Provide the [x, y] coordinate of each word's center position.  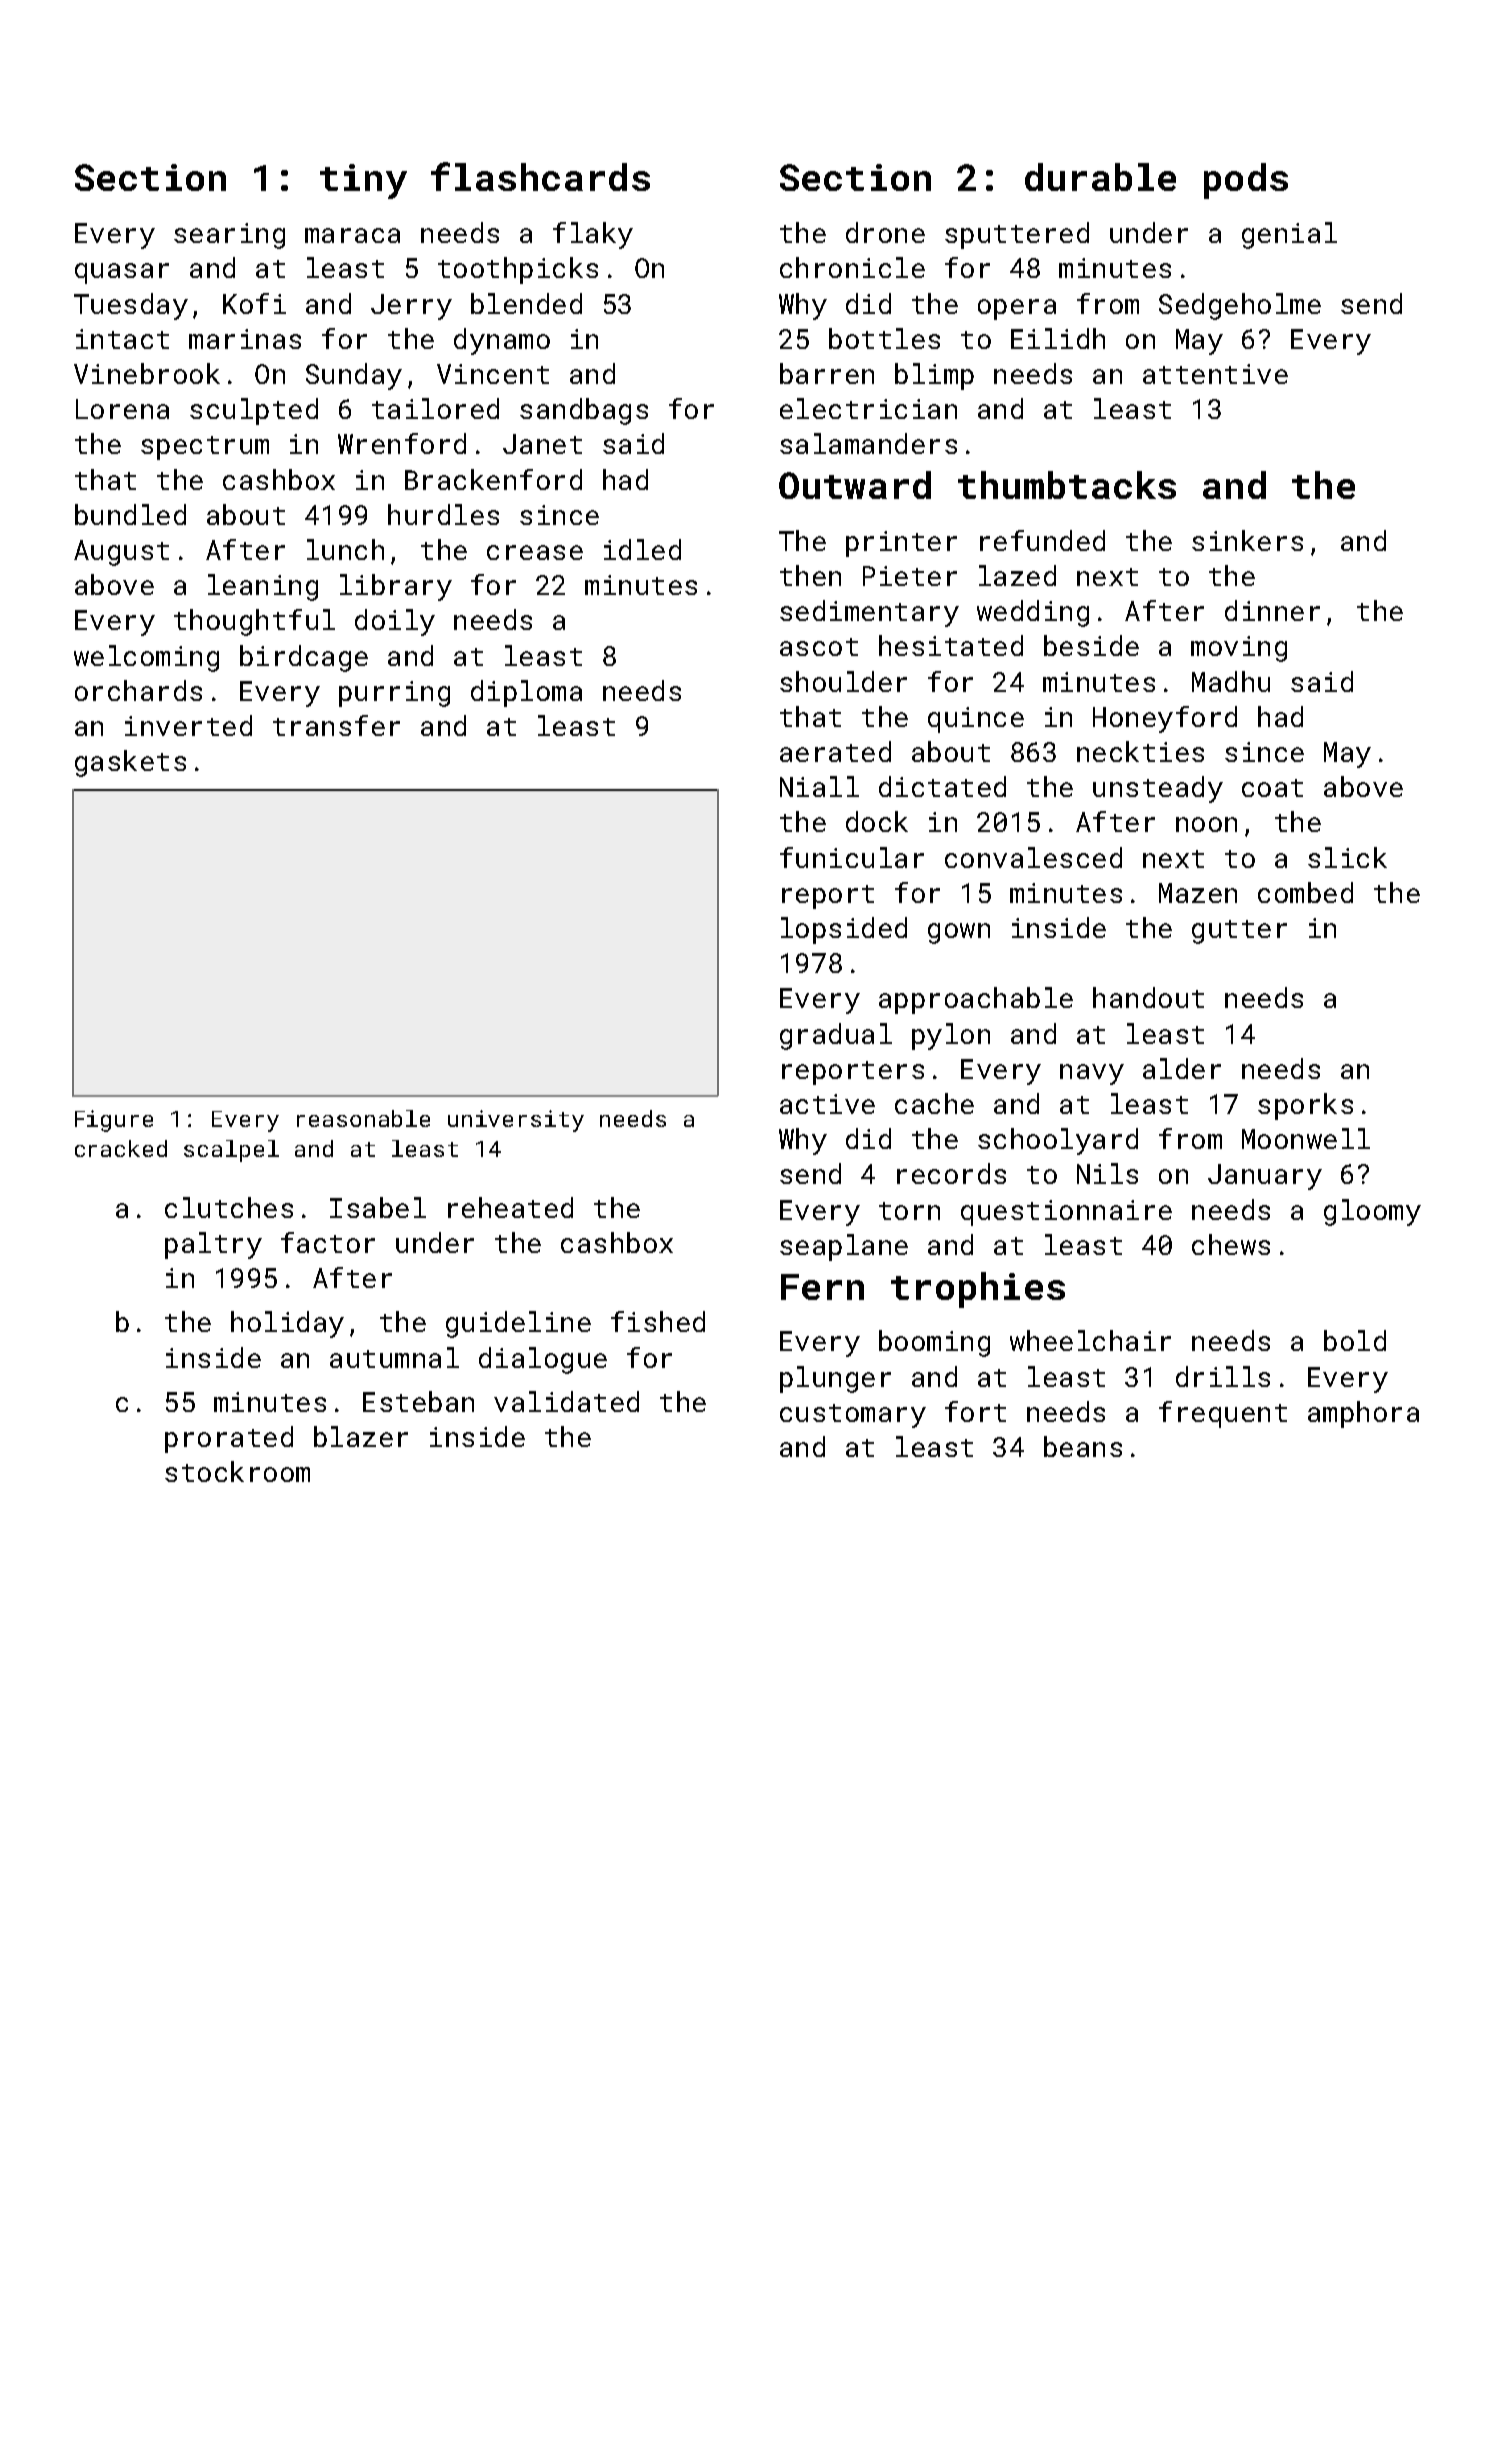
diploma [526, 693]
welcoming [146, 658]
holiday [287, 1324]
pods [1246, 181]
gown [959, 933]
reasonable [363, 1118]
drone [885, 232]
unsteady [1158, 789]
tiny [363, 181]
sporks [1305, 1106]
